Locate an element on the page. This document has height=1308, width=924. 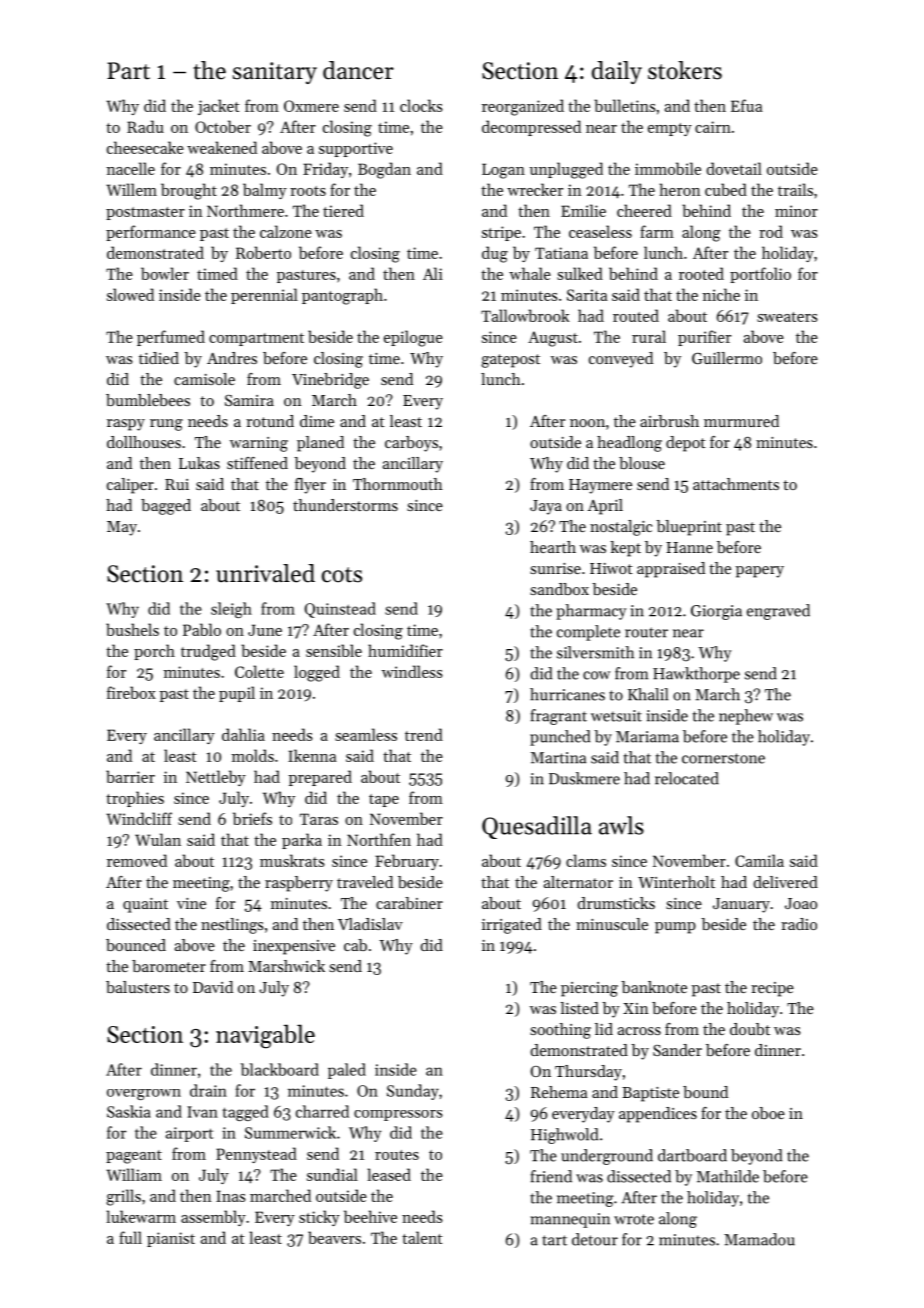
stokers is located at coordinates (685, 70).
